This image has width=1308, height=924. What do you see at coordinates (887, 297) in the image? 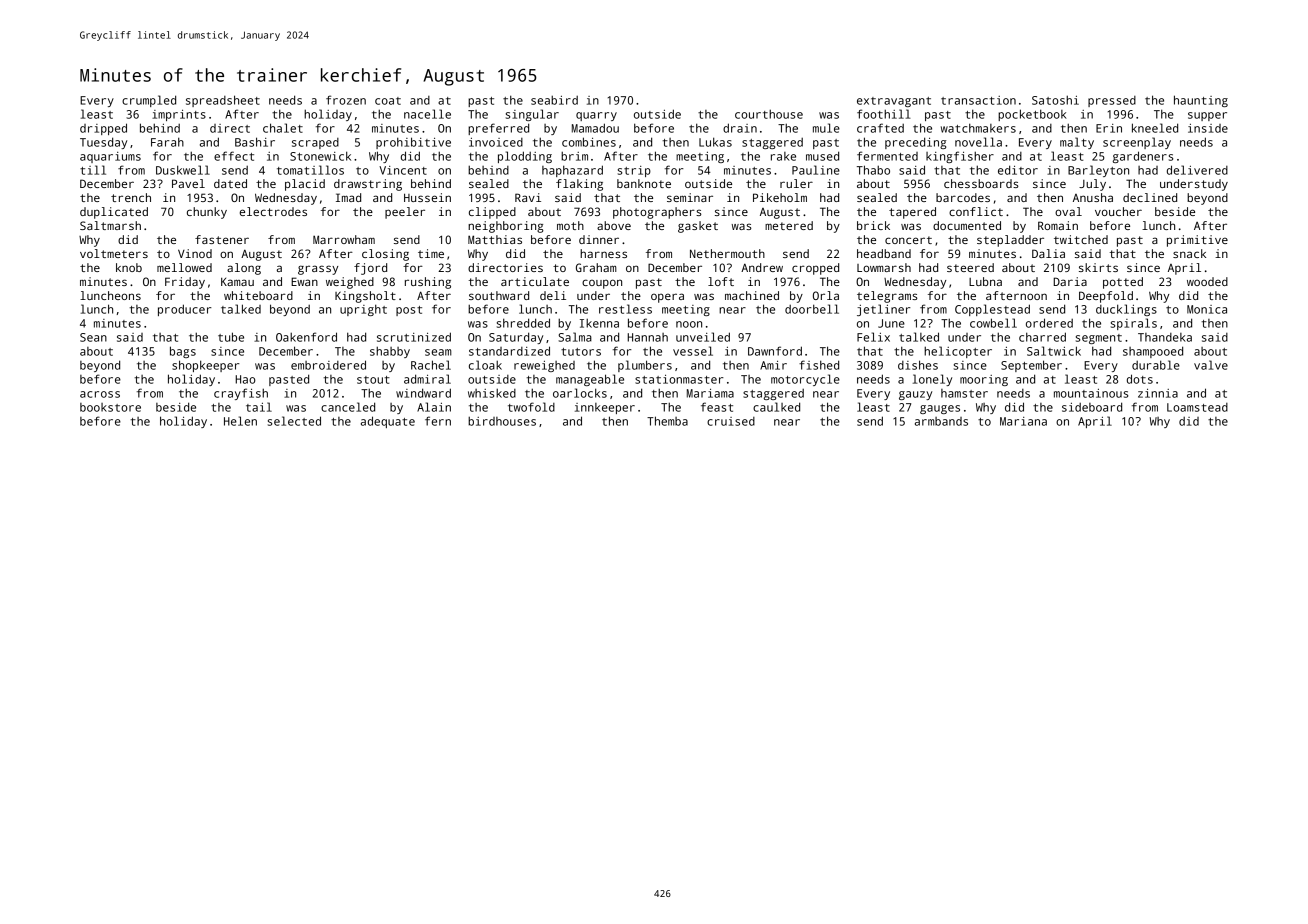
I see `telegrams` at bounding box center [887, 297].
